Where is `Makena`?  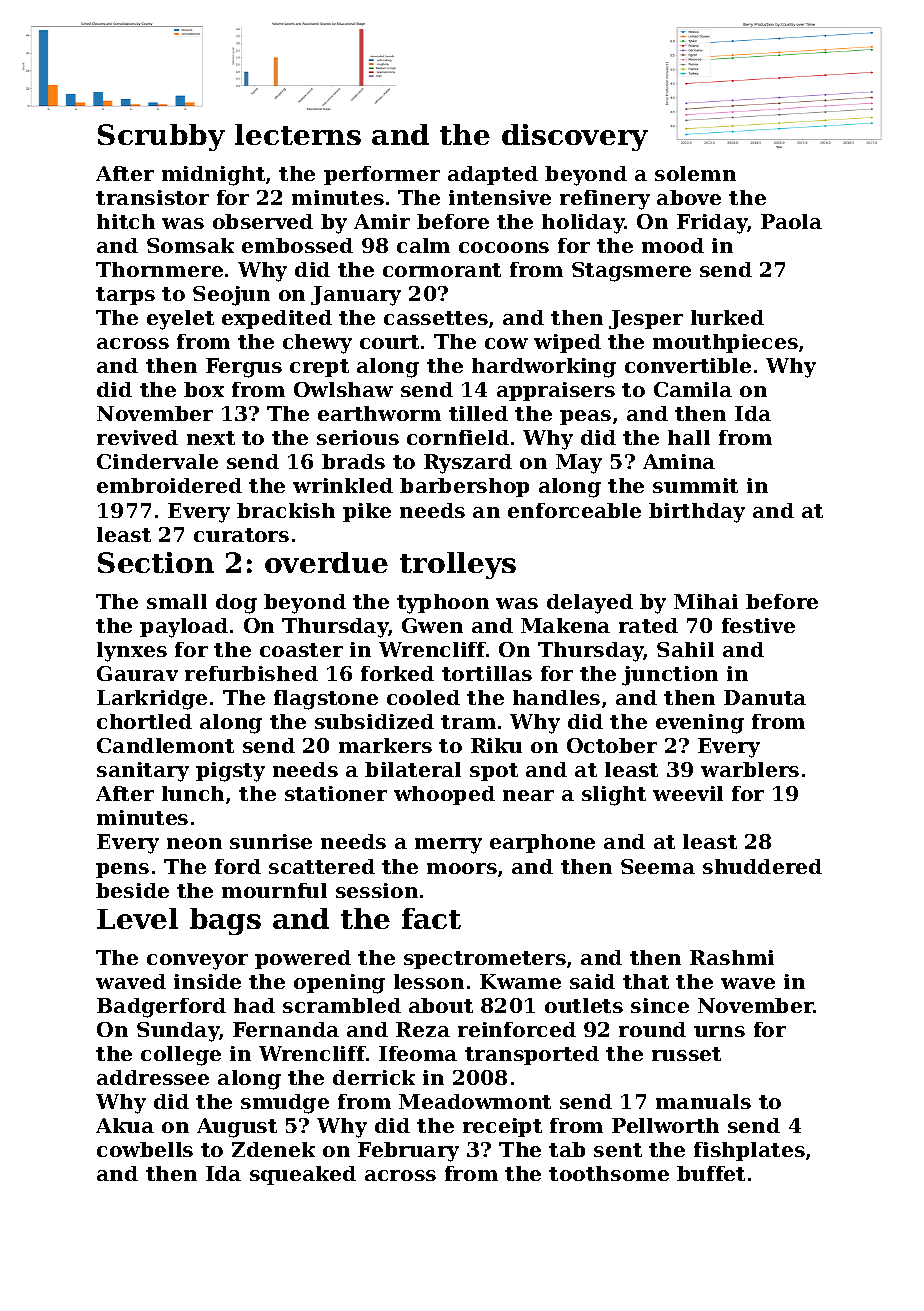 Makena is located at coordinates (565, 625).
